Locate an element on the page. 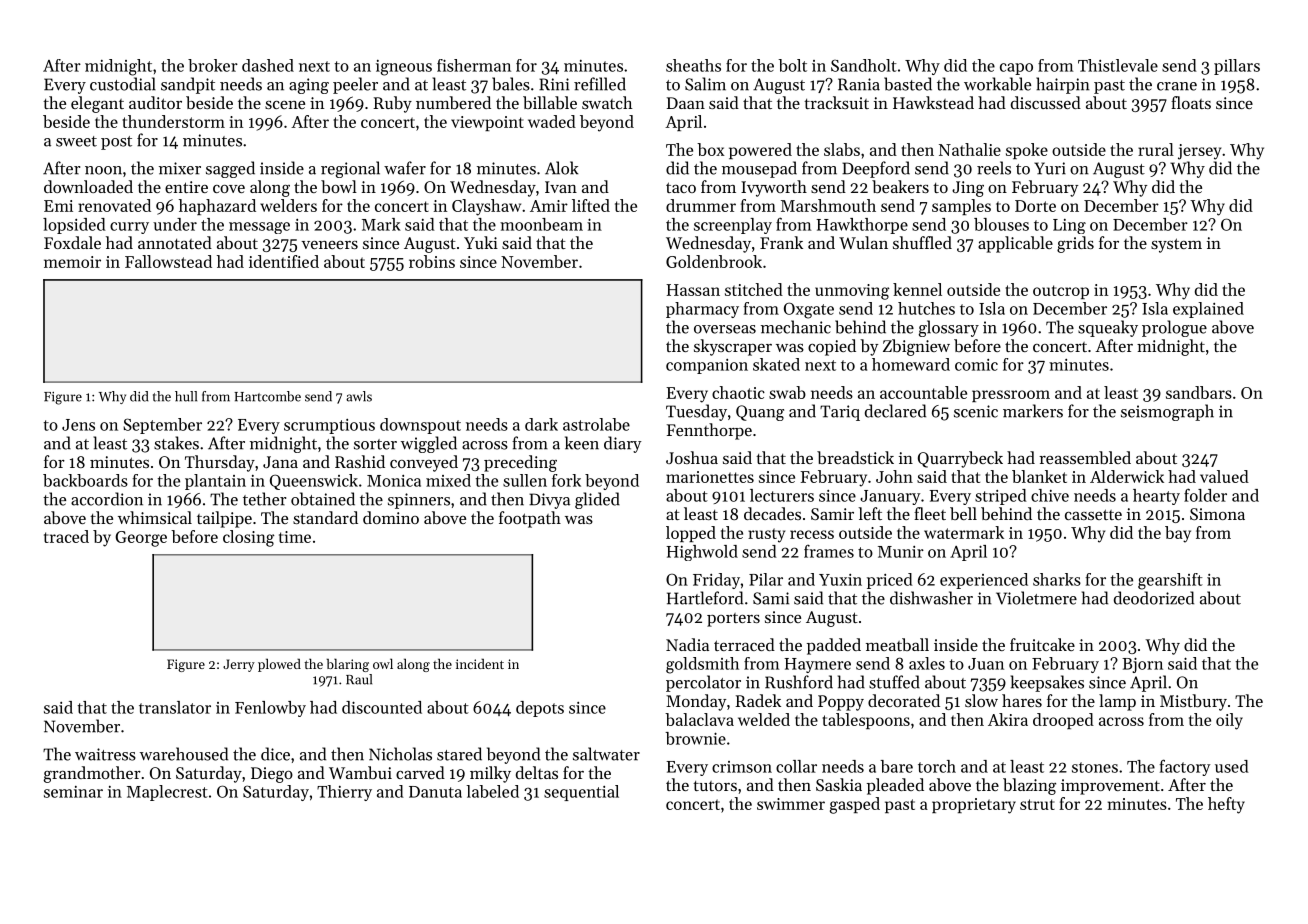 This document has height=924, width=1308. scene is located at coordinates (285, 105).
